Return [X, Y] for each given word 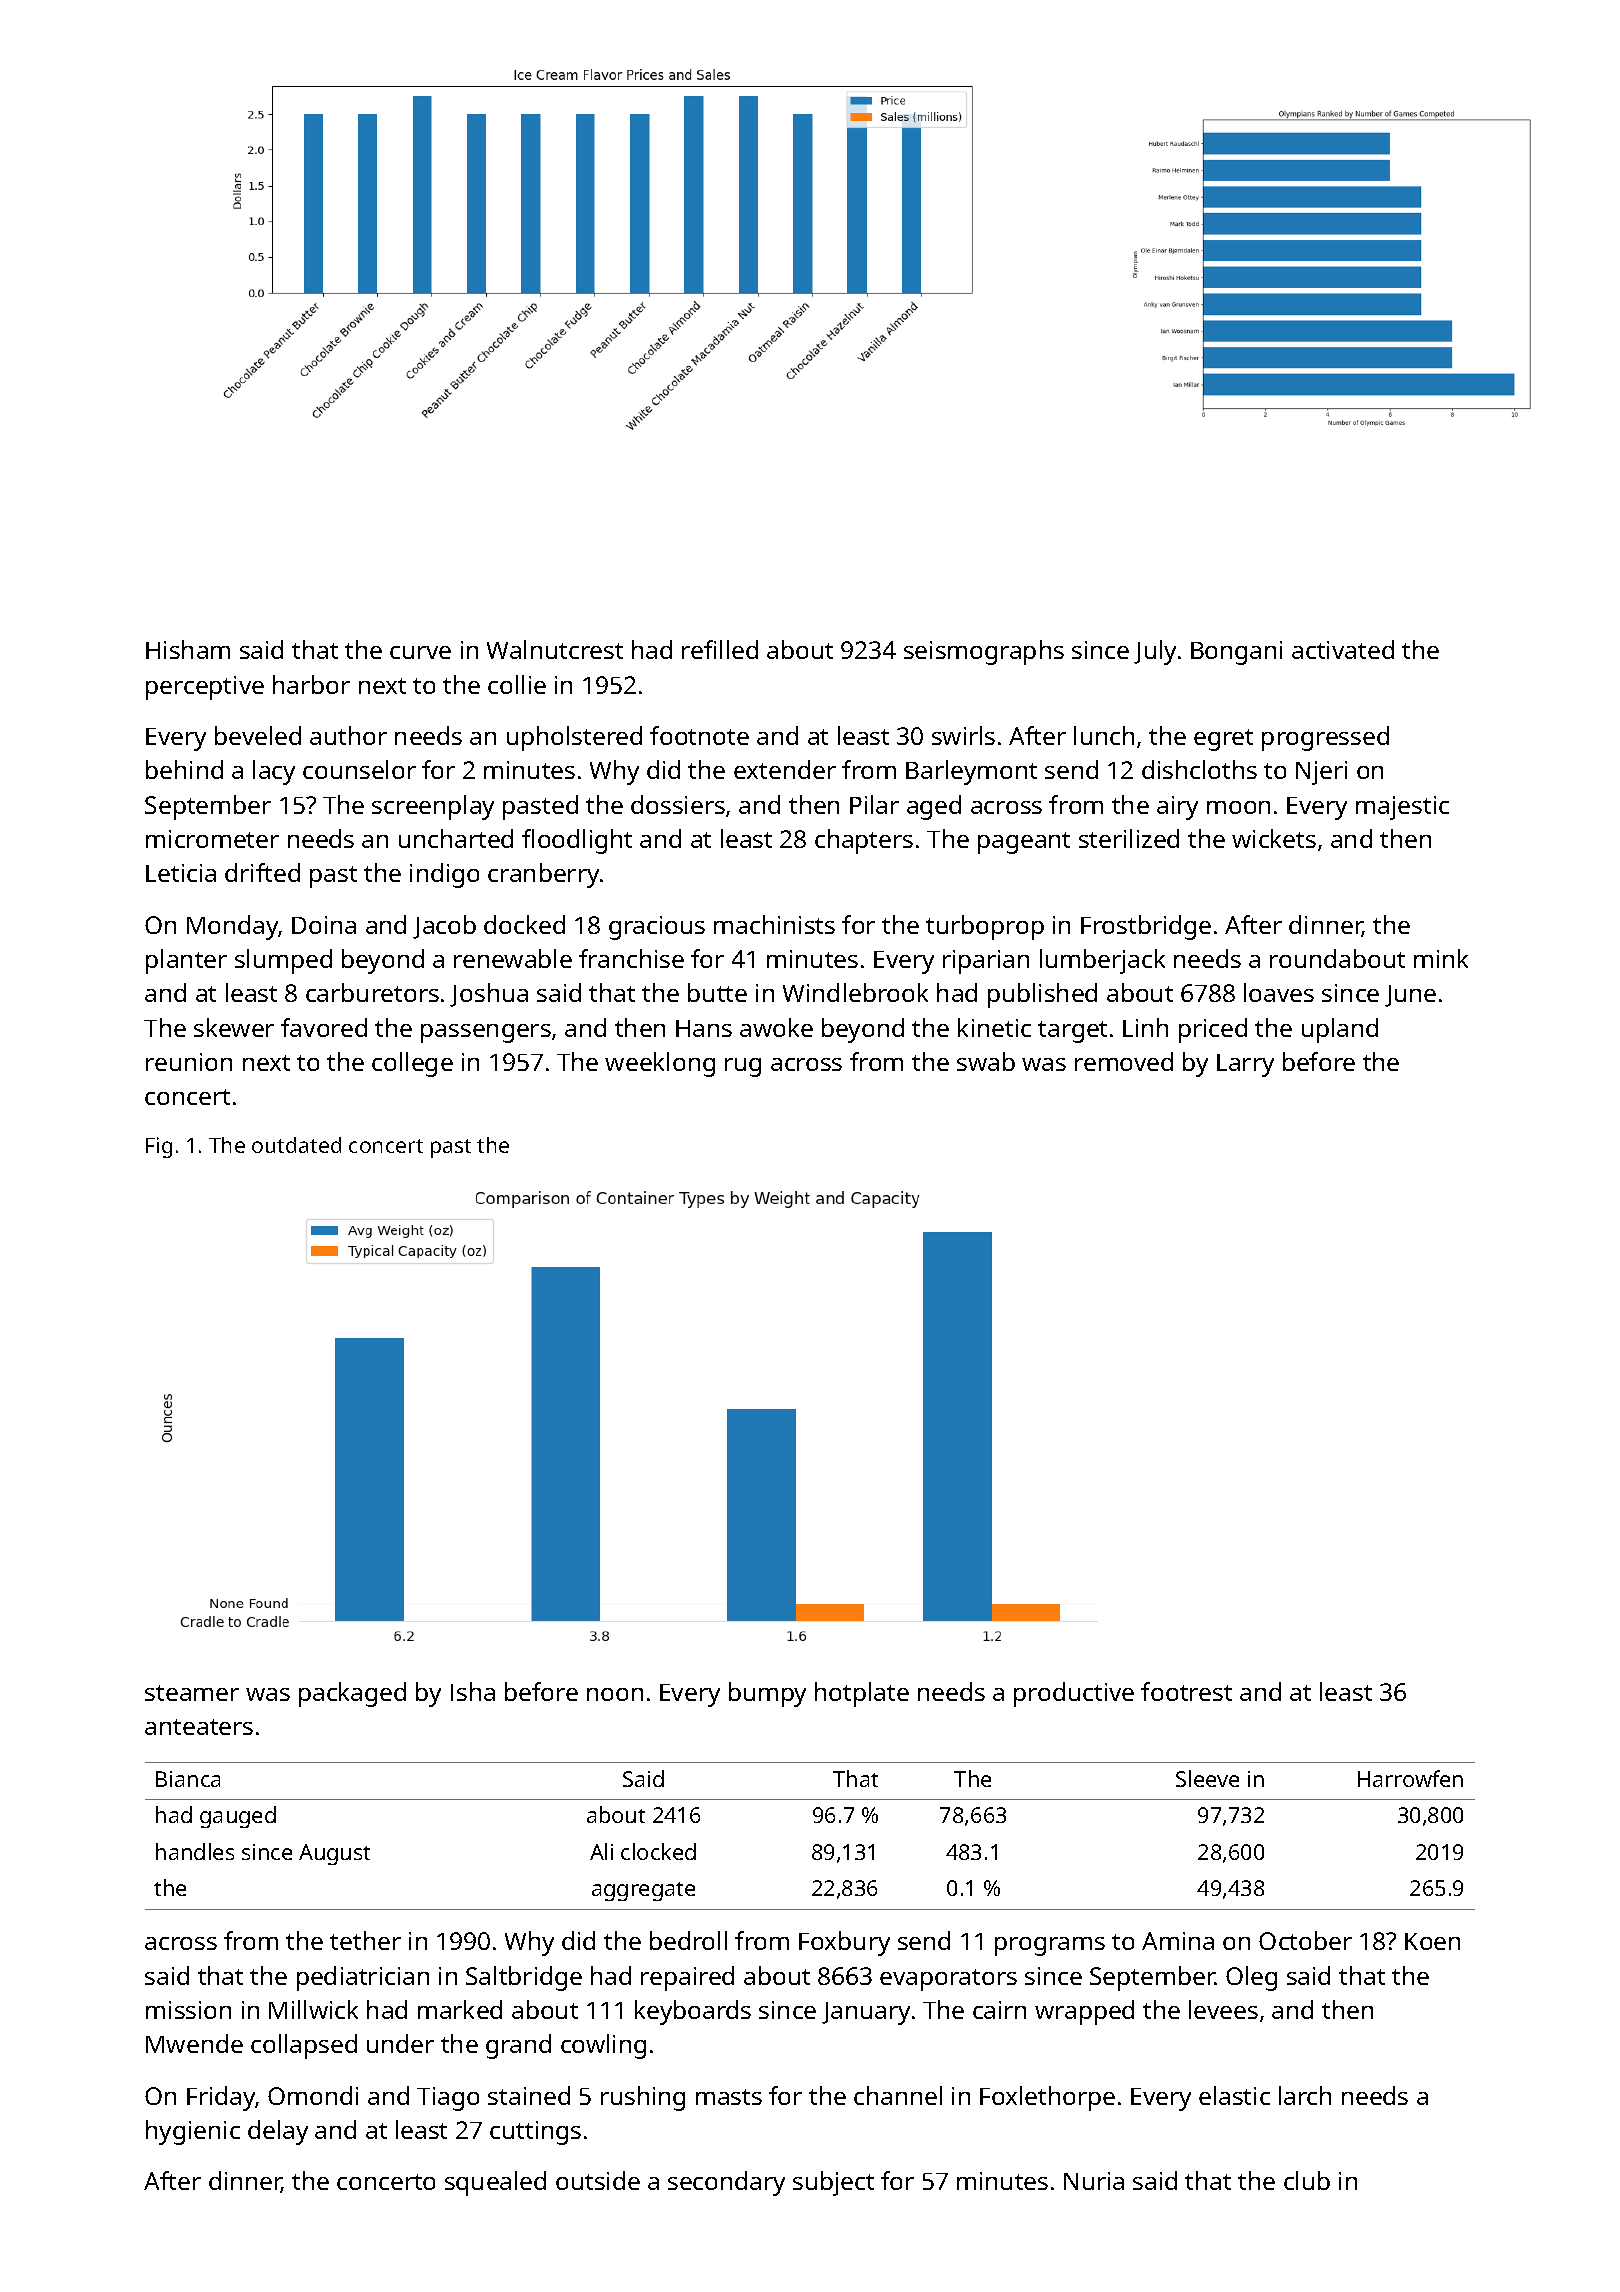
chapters [864, 841]
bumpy [767, 1694]
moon [1238, 807]
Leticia [181, 873]
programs [1050, 1946]
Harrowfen [1410, 1778]
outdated [296, 1145]
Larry [1245, 1065]
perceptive [205, 688]
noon [615, 1694]
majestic [1402, 808]
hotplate [862, 1694]
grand [518, 2046]
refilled [720, 649]
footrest [1186, 1691]
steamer [192, 1693]
